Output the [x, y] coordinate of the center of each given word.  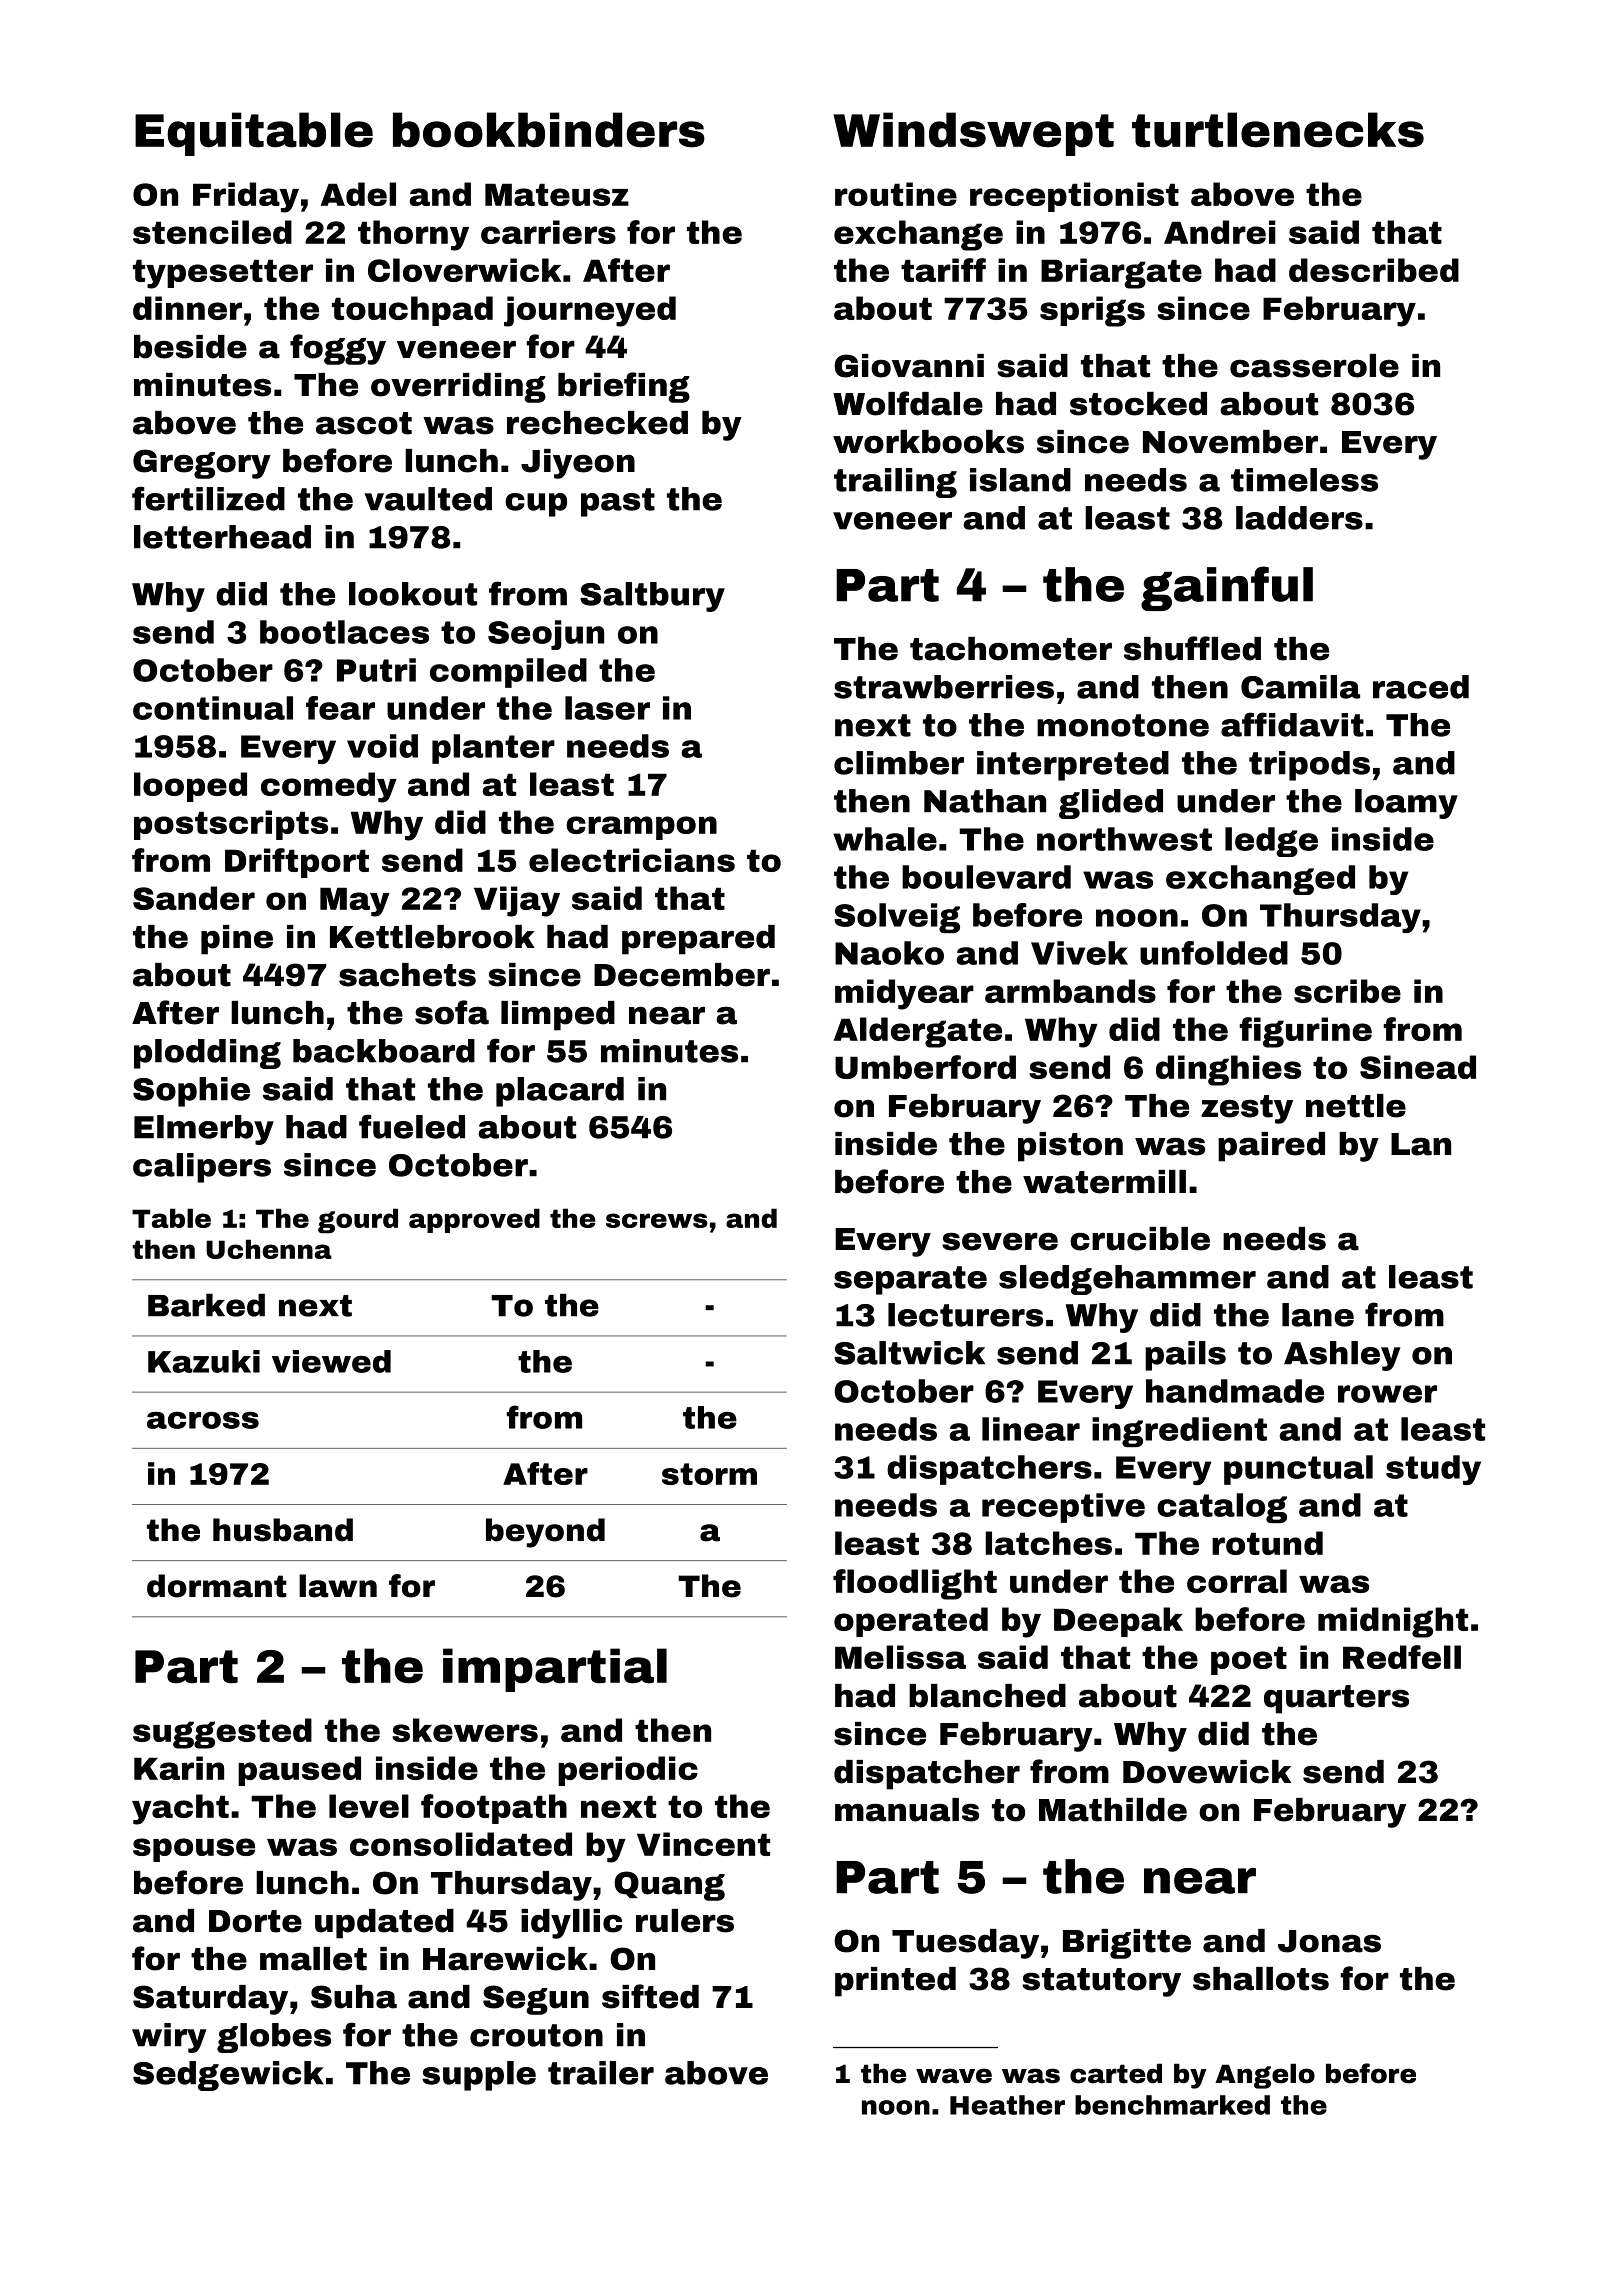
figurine [1305, 1032]
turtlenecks [1278, 130]
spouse [194, 1850]
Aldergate [918, 1032]
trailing [895, 483]
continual [213, 708]
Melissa [900, 1657]
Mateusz [557, 194]
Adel [358, 194]
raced [1421, 687]
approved [474, 1220]
